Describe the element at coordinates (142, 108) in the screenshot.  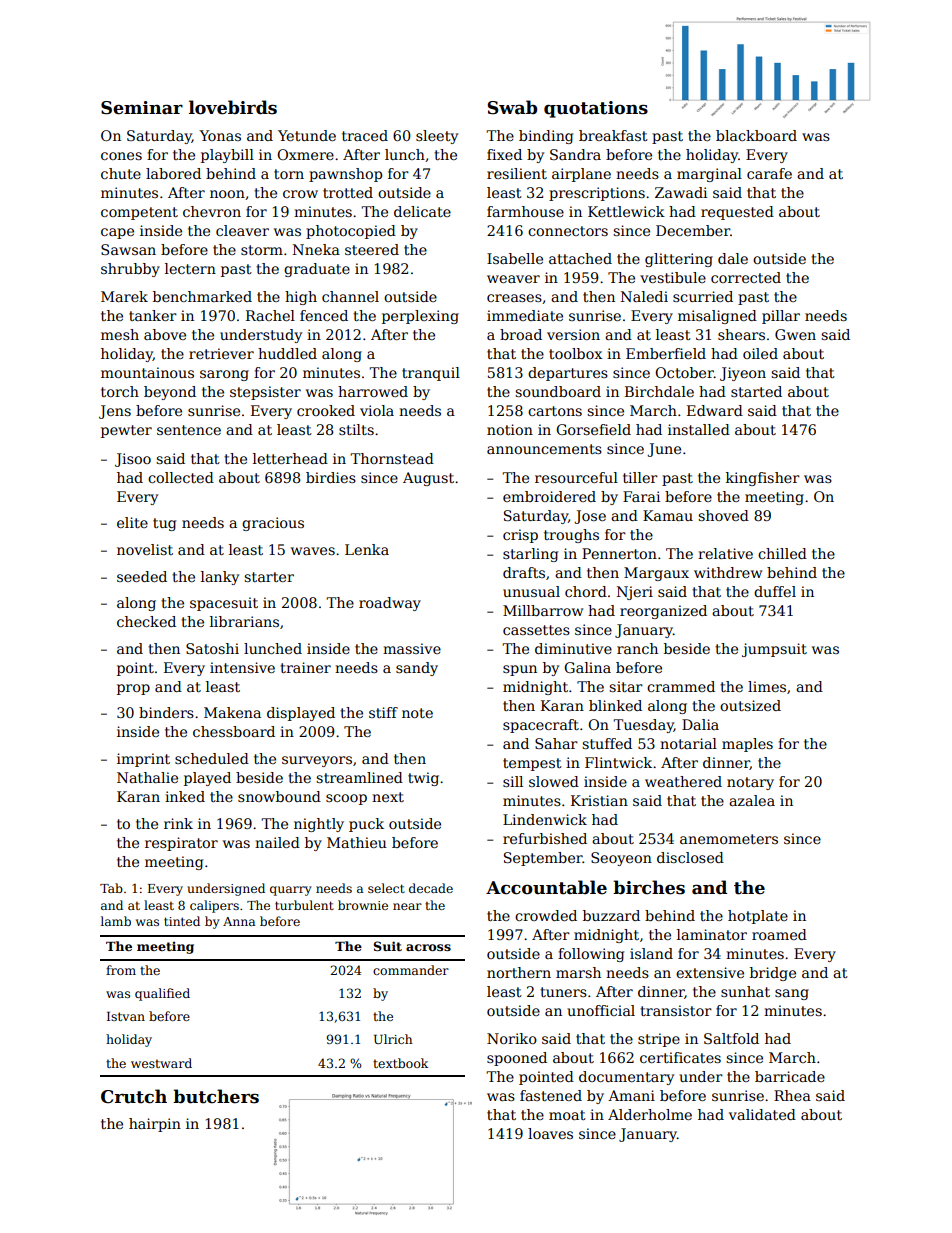
I see `Seminar` at that location.
